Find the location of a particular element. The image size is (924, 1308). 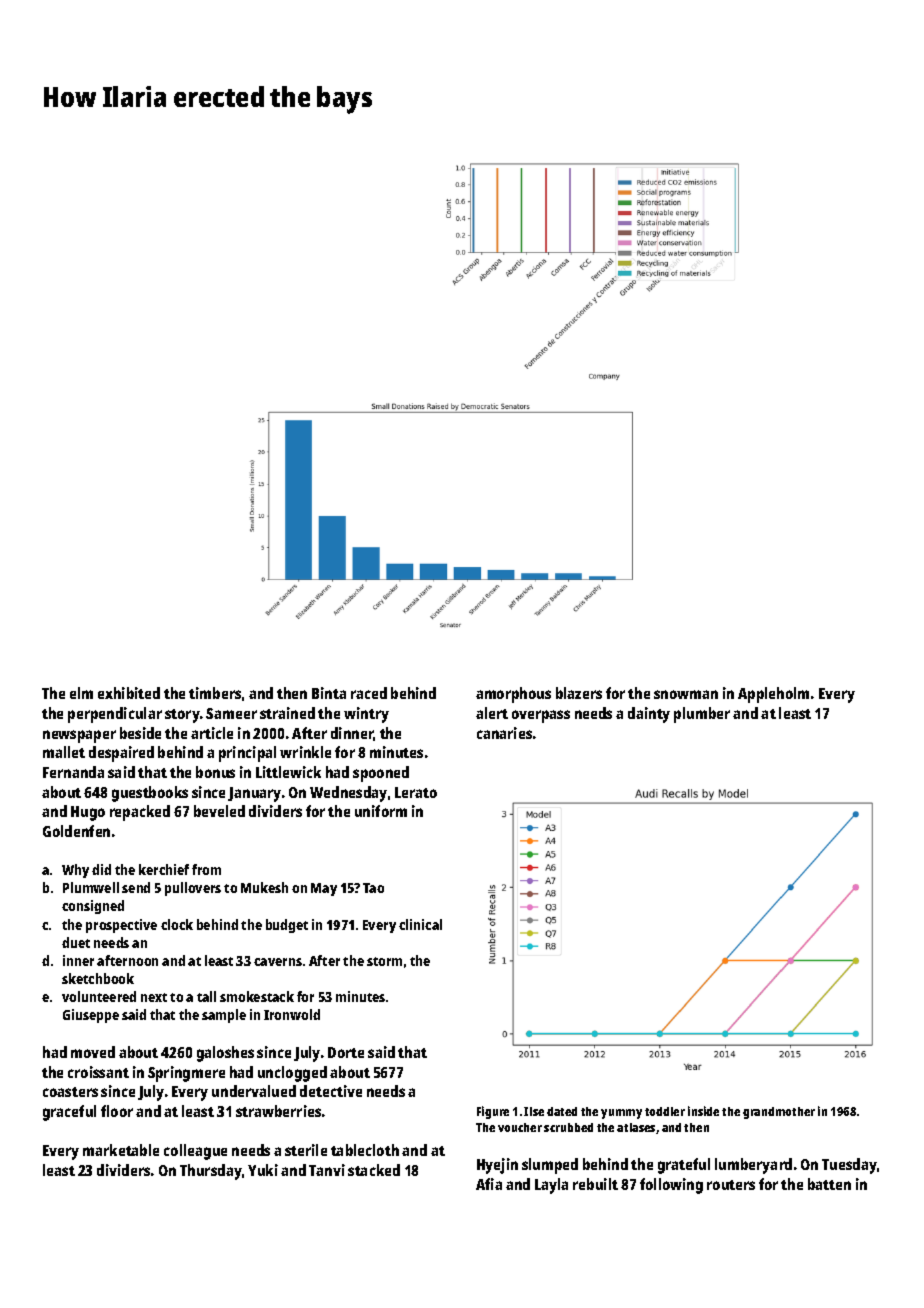

colleague is located at coordinates (195, 1152).
